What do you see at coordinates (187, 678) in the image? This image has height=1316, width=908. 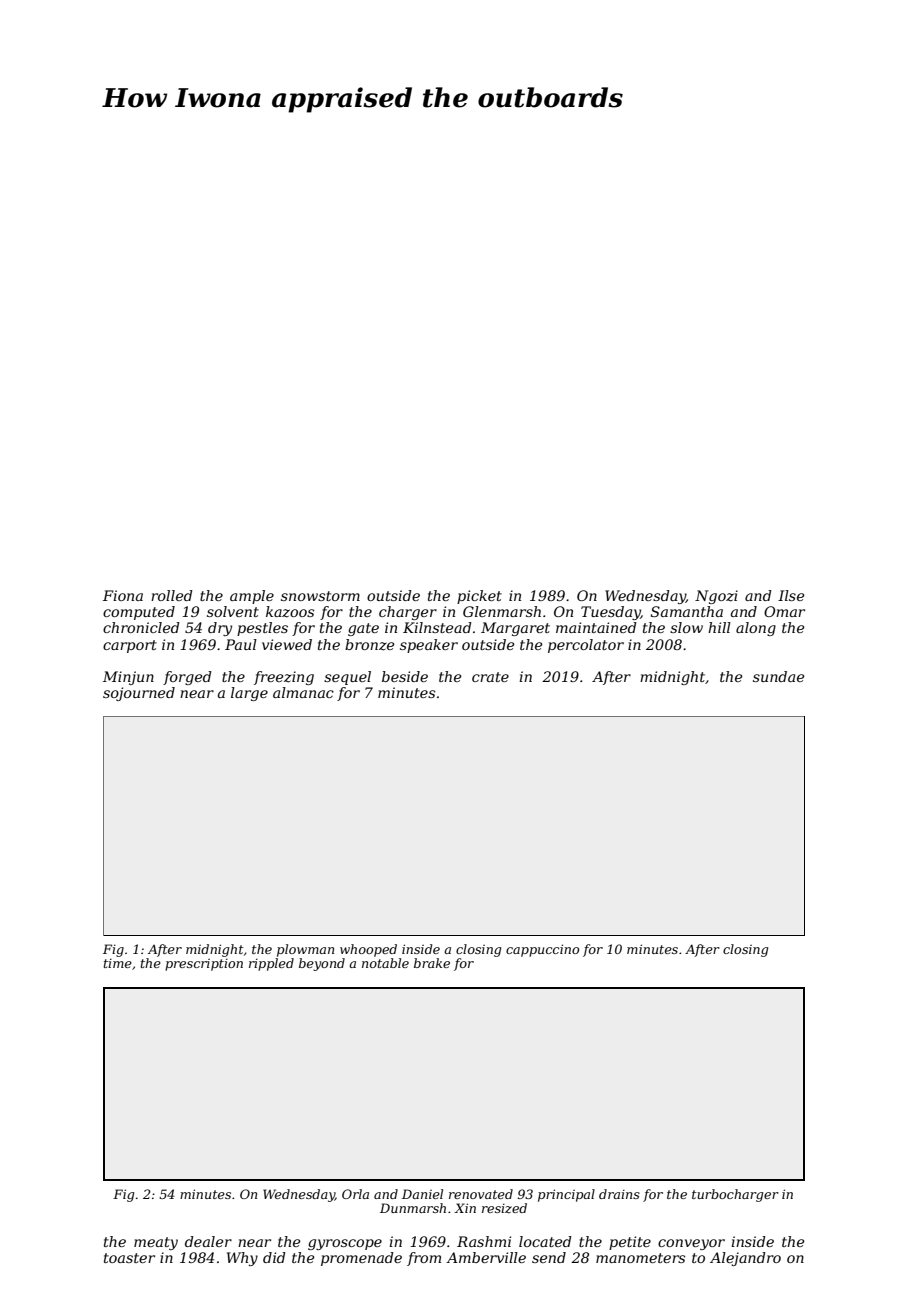 I see `forged` at bounding box center [187, 678].
